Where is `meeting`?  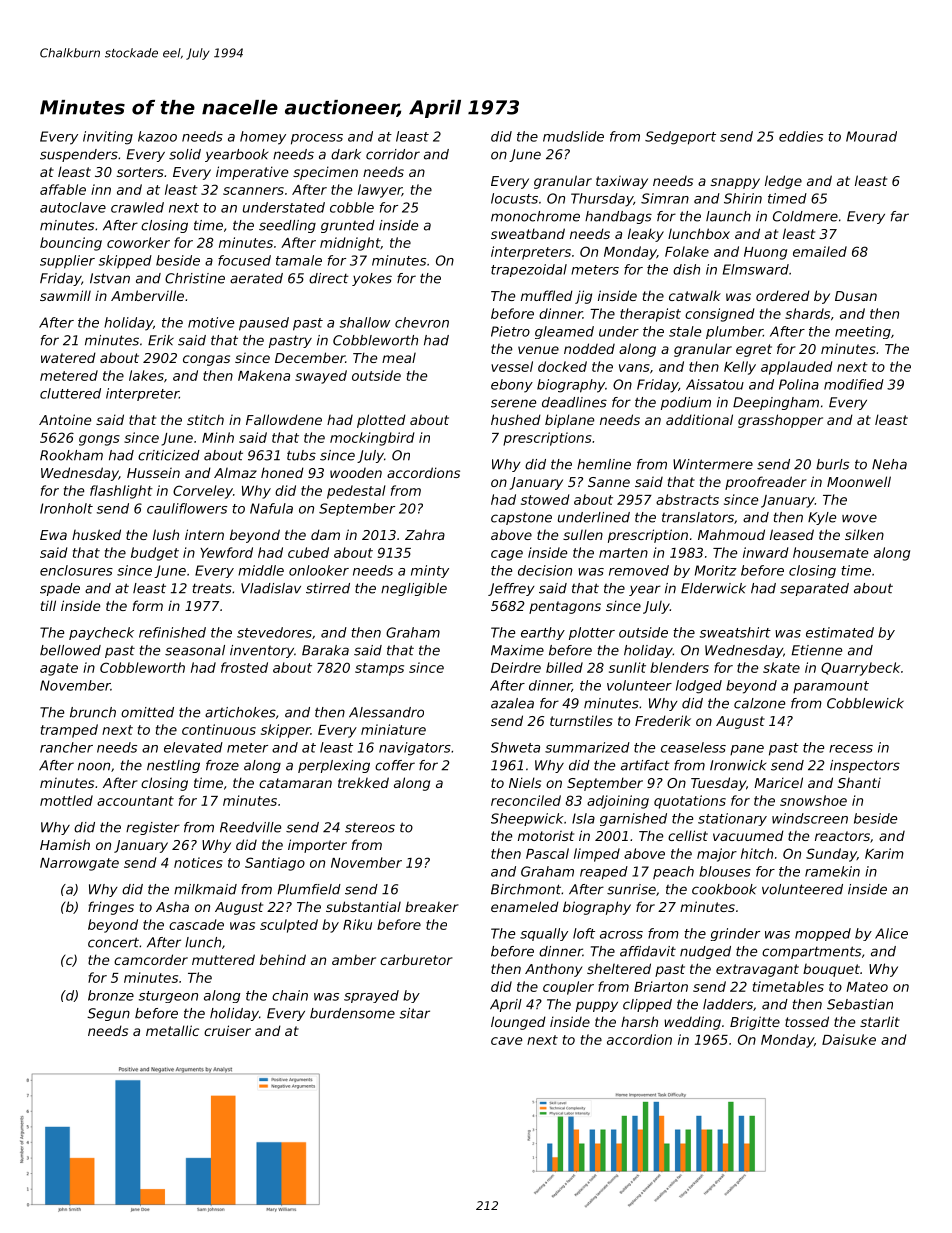 meeting is located at coordinates (863, 332).
